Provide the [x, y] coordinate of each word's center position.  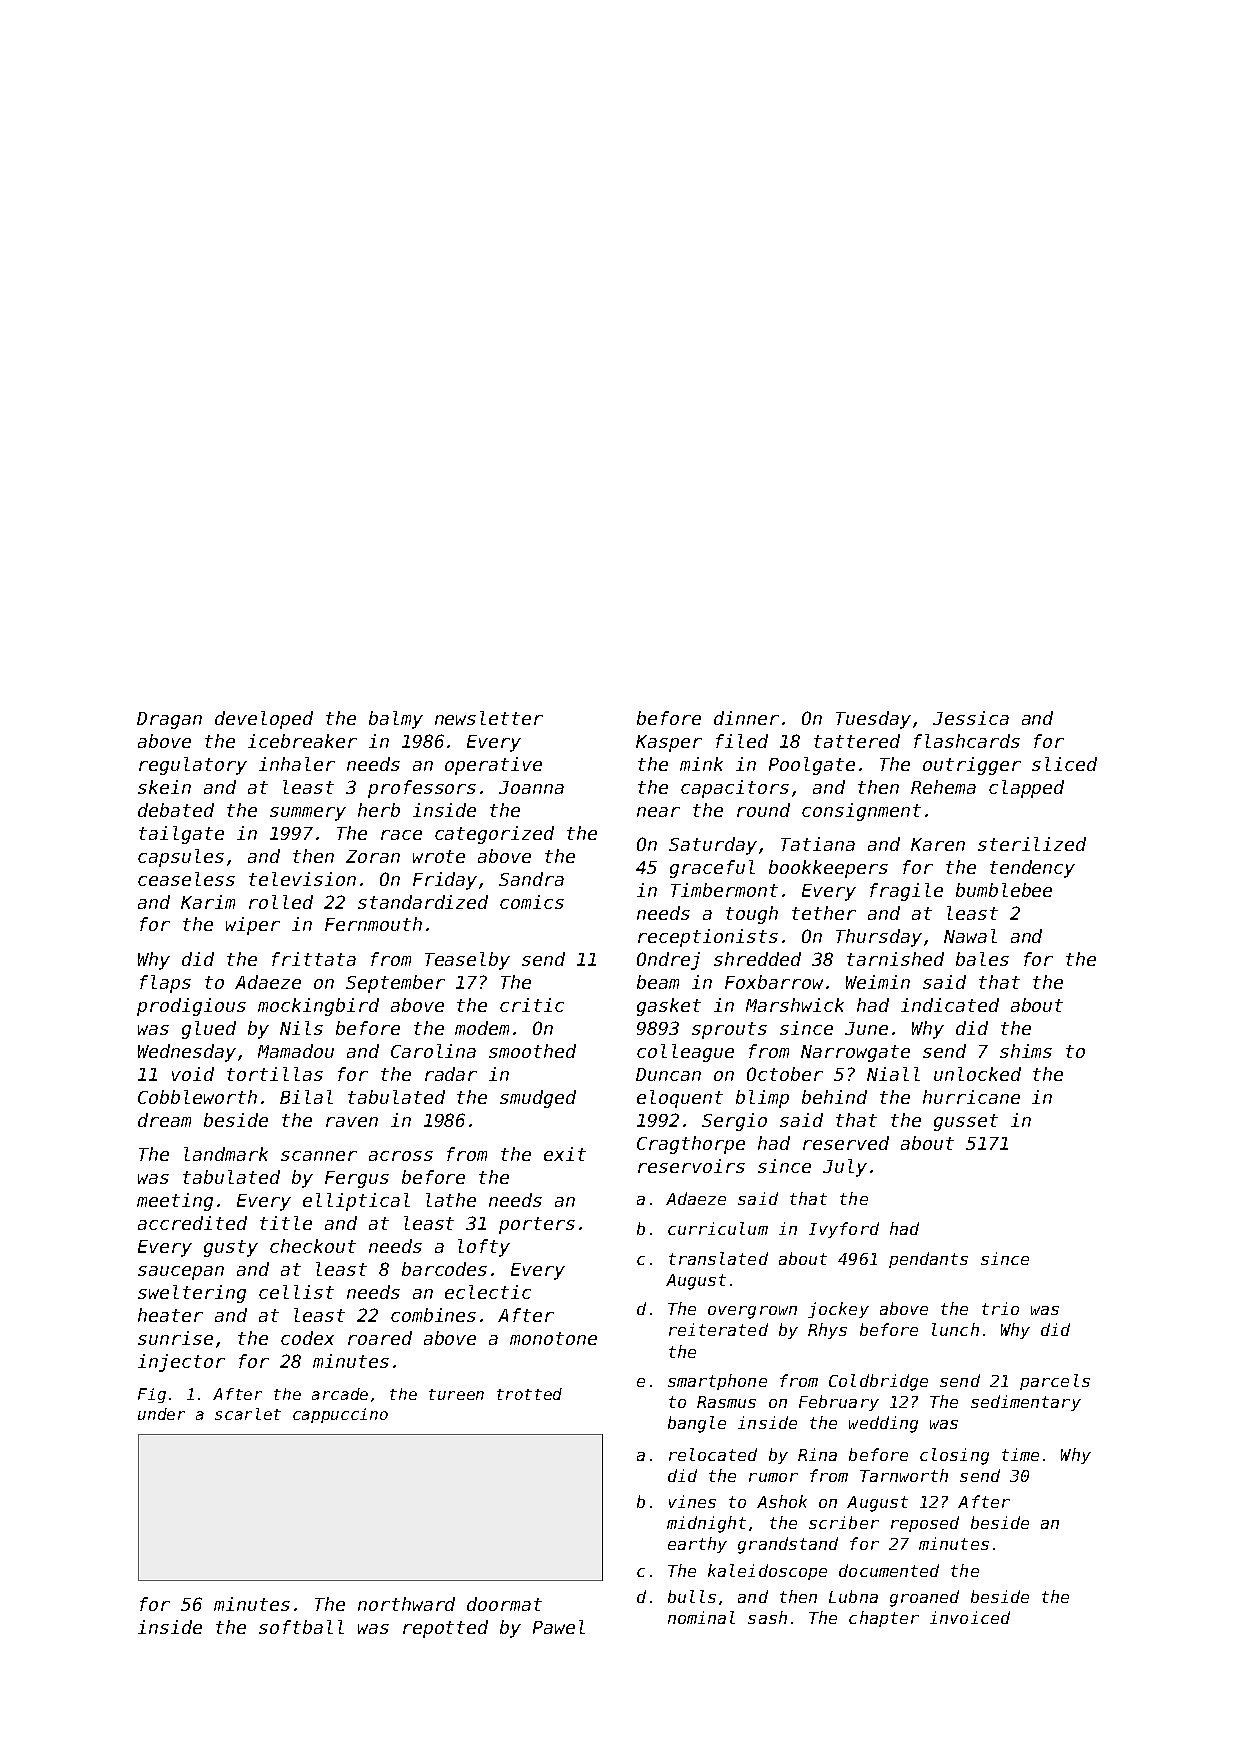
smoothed [532, 1051]
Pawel [559, 1627]
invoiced [970, 1617]
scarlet [248, 1414]
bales [982, 959]
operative [493, 766]
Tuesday [873, 720]
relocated [713, 1454]
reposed [925, 1524]
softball [301, 1627]
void [193, 1074]
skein [164, 787]
